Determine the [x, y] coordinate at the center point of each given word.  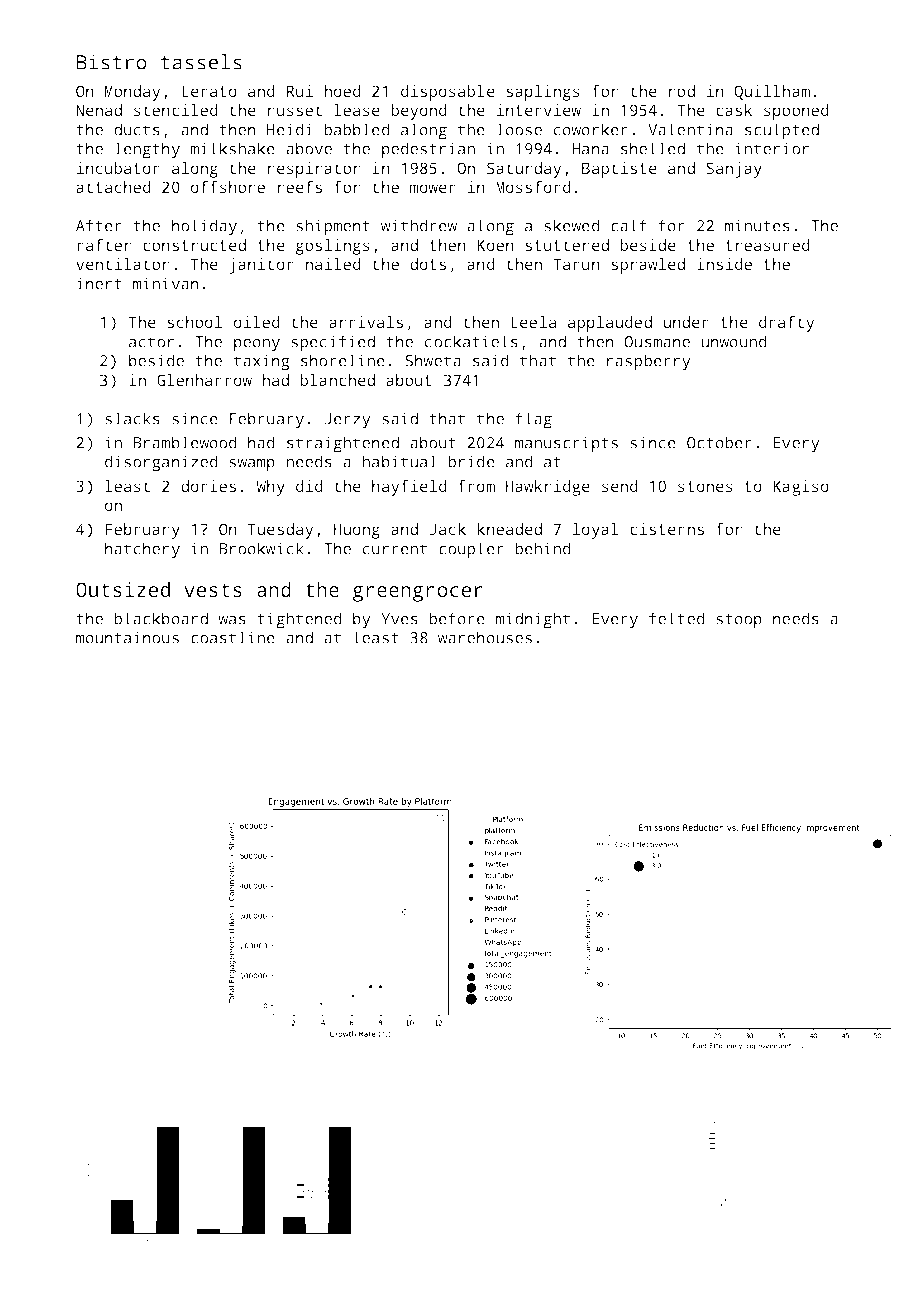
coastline [233, 637]
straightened [343, 444]
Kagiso [801, 488]
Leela [533, 322]
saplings [543, 93]
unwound [734, 341]
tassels [201, 62]
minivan [166, 283]
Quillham [772, 92]
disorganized [161, 463]
